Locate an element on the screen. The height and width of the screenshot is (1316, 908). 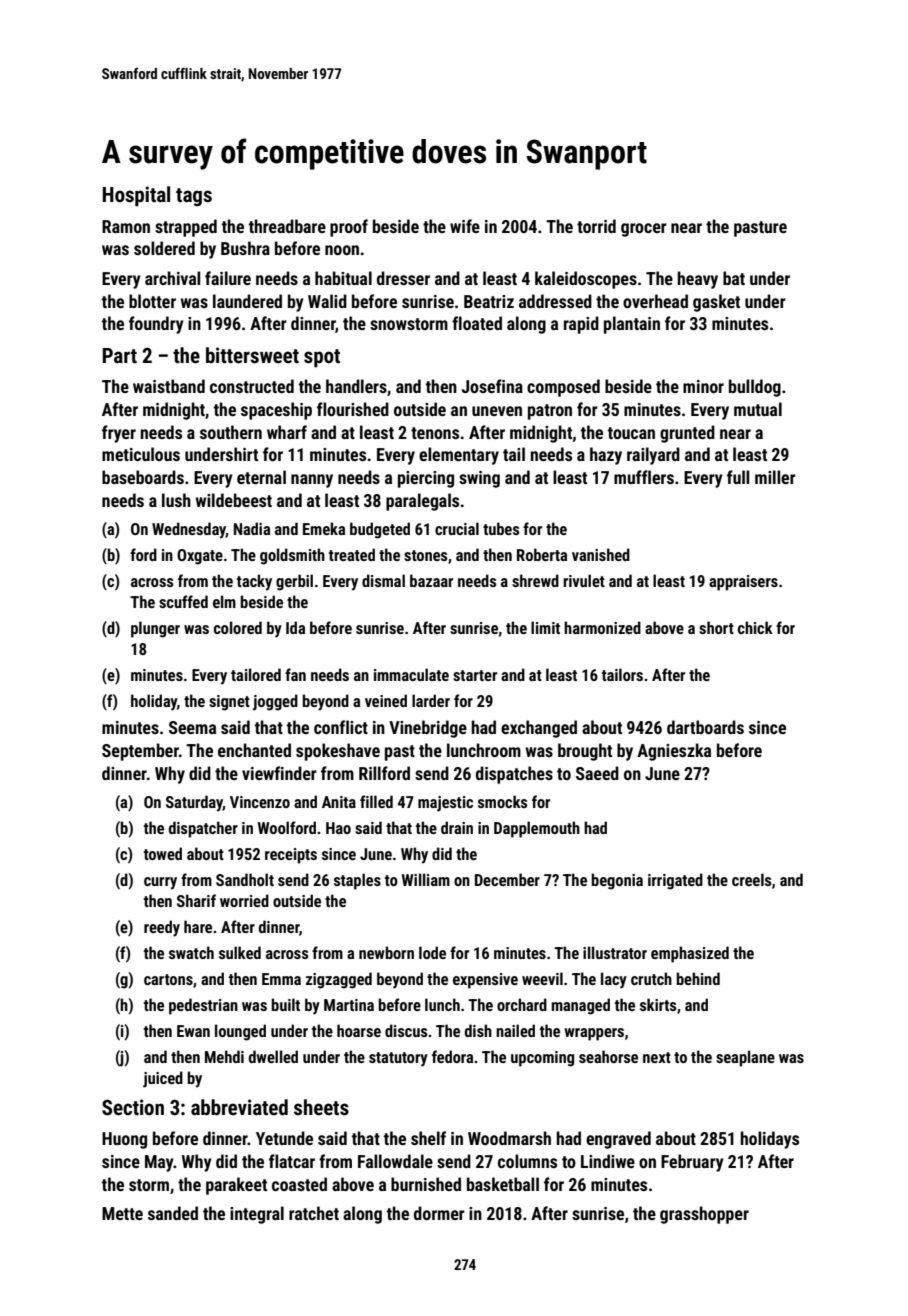
plunger is located at coordinates (155, 629).
